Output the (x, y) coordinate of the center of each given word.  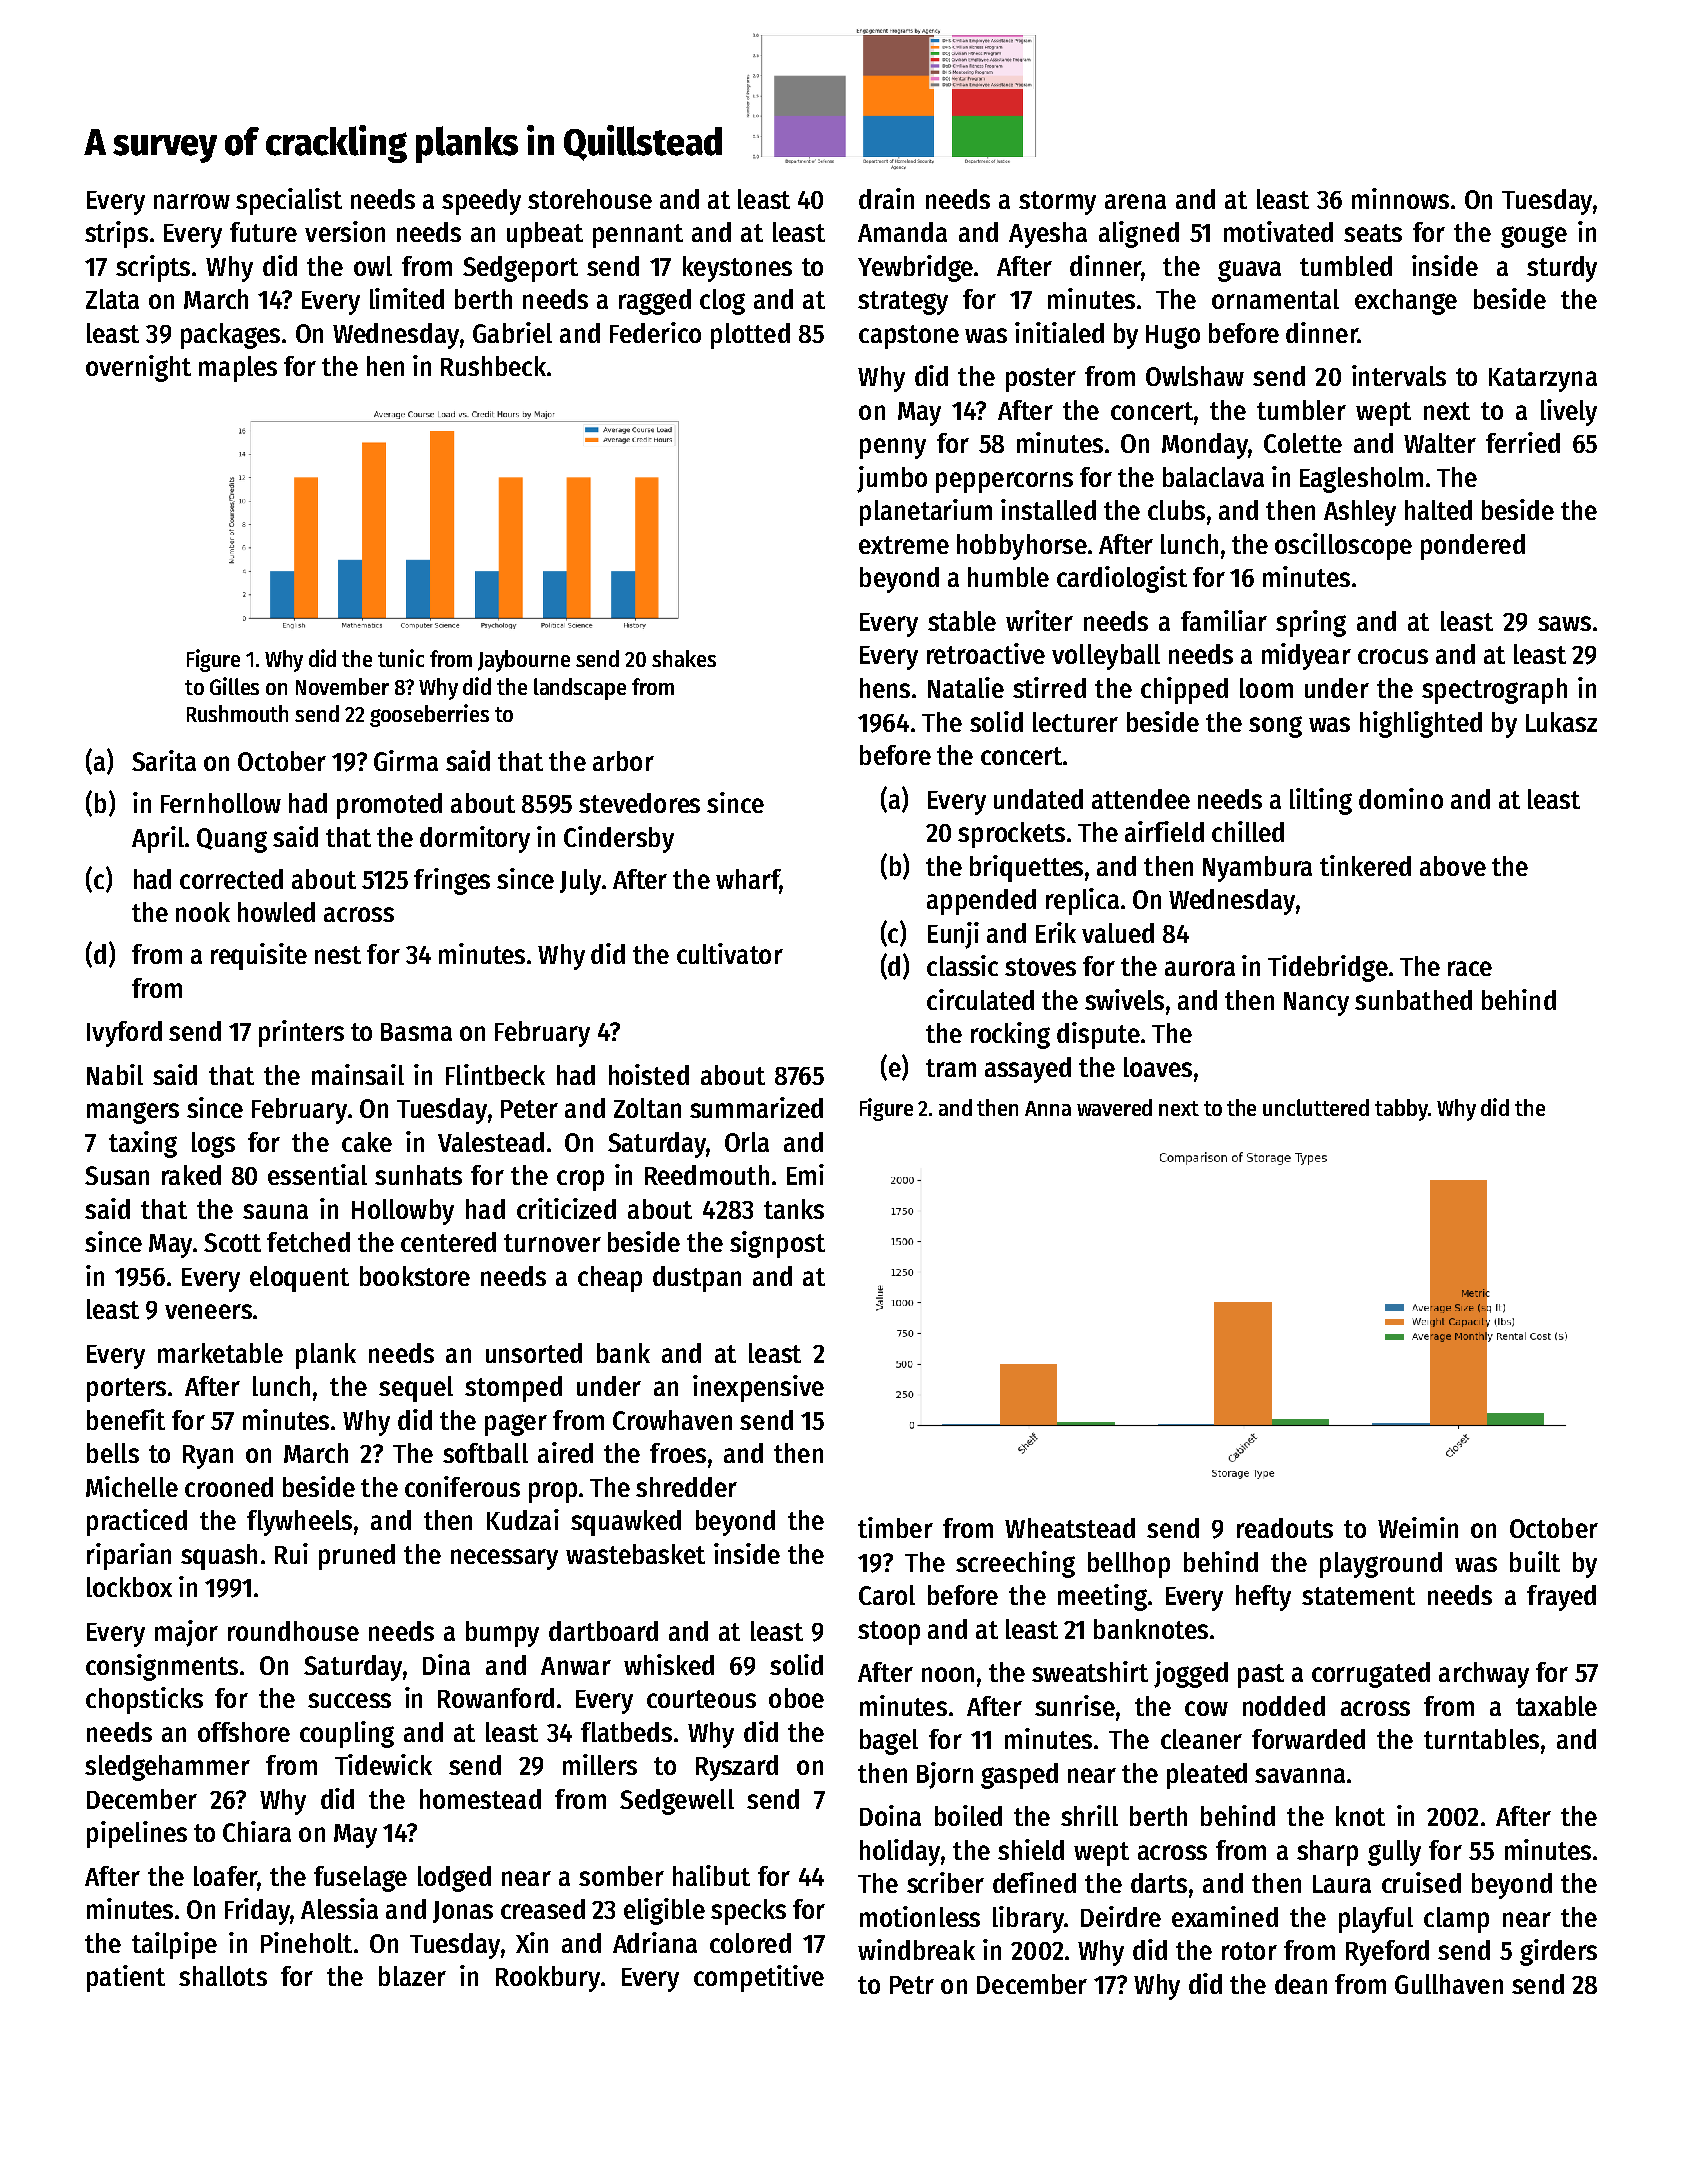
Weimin (1418, 1527)
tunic (401, 658)
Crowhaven (672, 1420)
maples (238, 369)
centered (448, 1242)
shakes (684, 658)
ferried (1523, 442)
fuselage (360, 1879)
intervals (1399, 375)
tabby (1401, 1110)
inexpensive (758, 1388)
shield (1031, 1849)
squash (219, 1557)
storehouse (590, 199)
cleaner (1201, 1739)
